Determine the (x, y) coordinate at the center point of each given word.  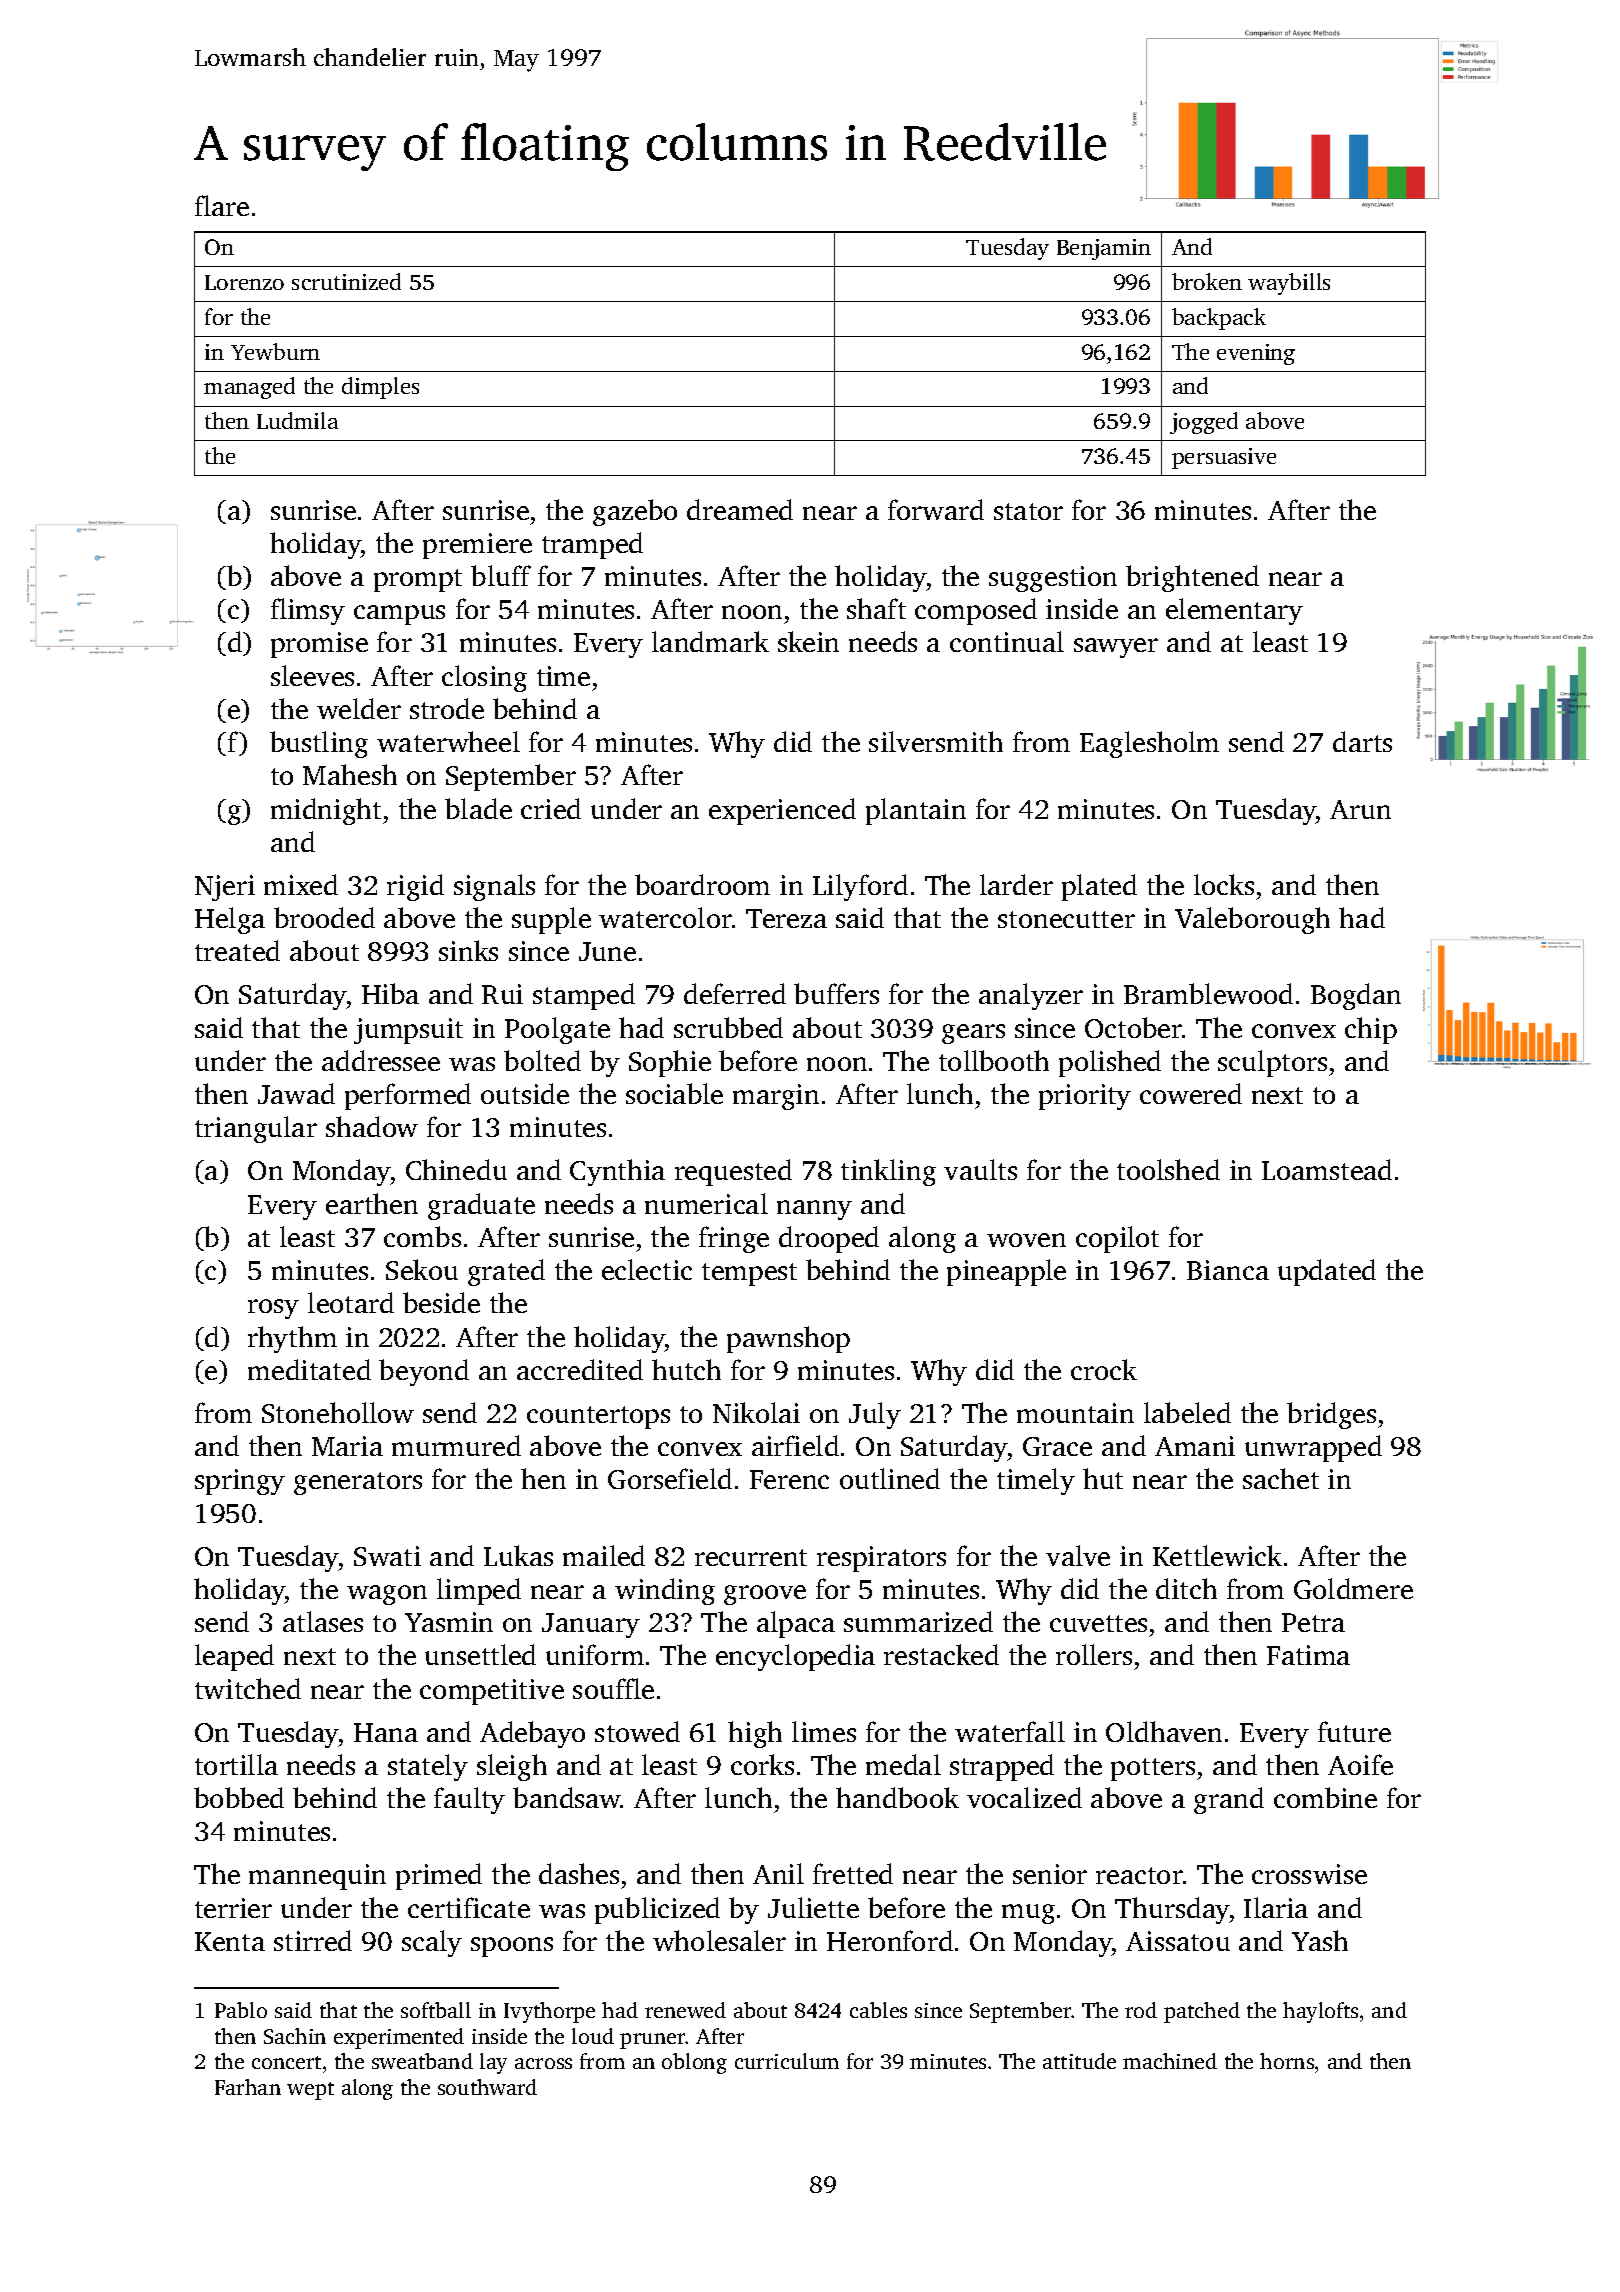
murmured (456, 1445)
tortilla (236, 1764)
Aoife (1360, 1764)
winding (665, 1591)
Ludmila (297, 420)
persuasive (1224, 458)
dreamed (740, 509)
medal (903, 1764)
